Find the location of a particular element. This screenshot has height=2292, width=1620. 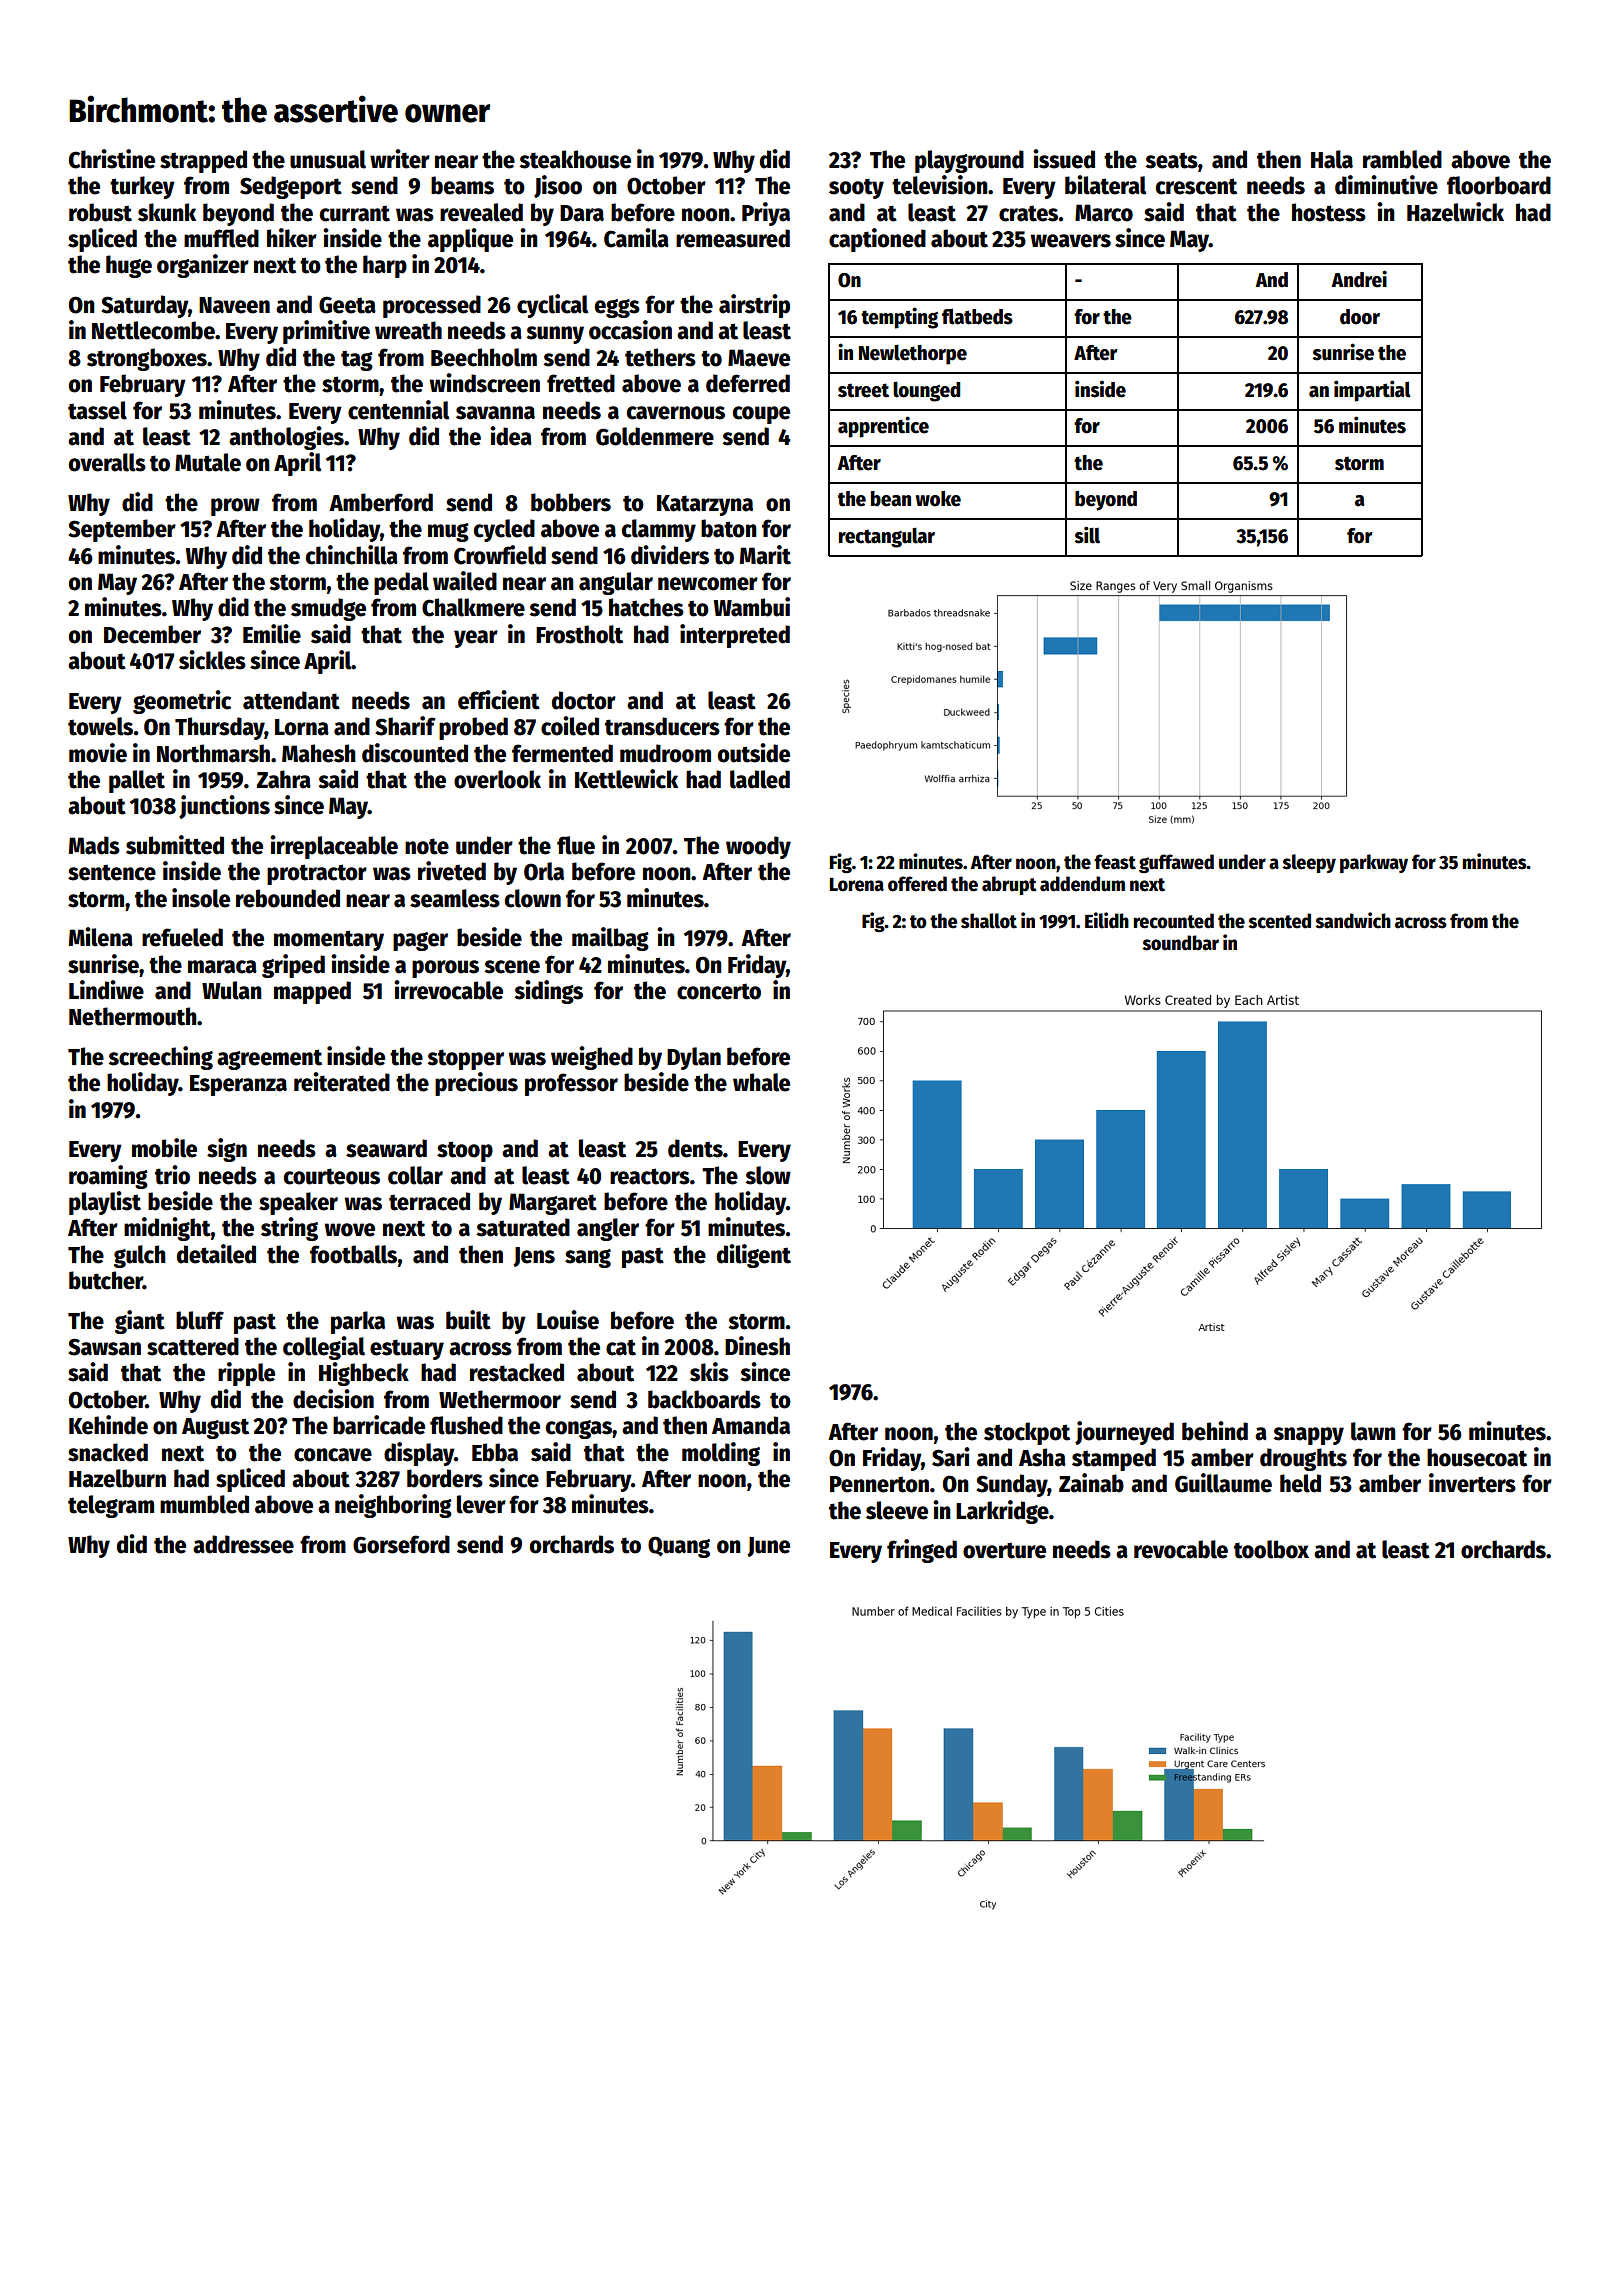

steakhouse is located at coordinates (575, 159).
